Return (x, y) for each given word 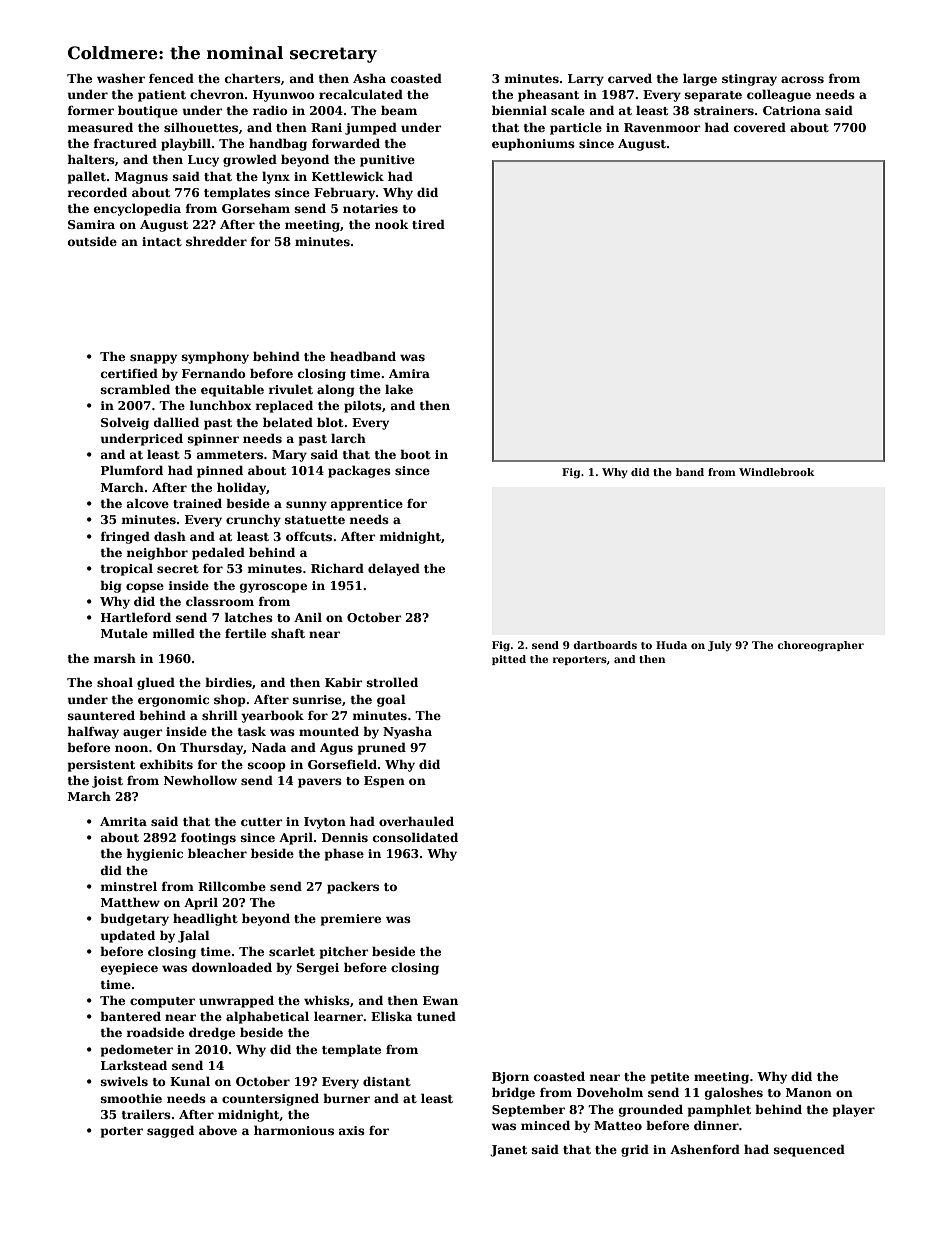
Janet (508, 1151)
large (700, 79)
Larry (586, 80)
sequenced (809, 1150)
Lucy (203, 161)
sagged (170, 1131)
